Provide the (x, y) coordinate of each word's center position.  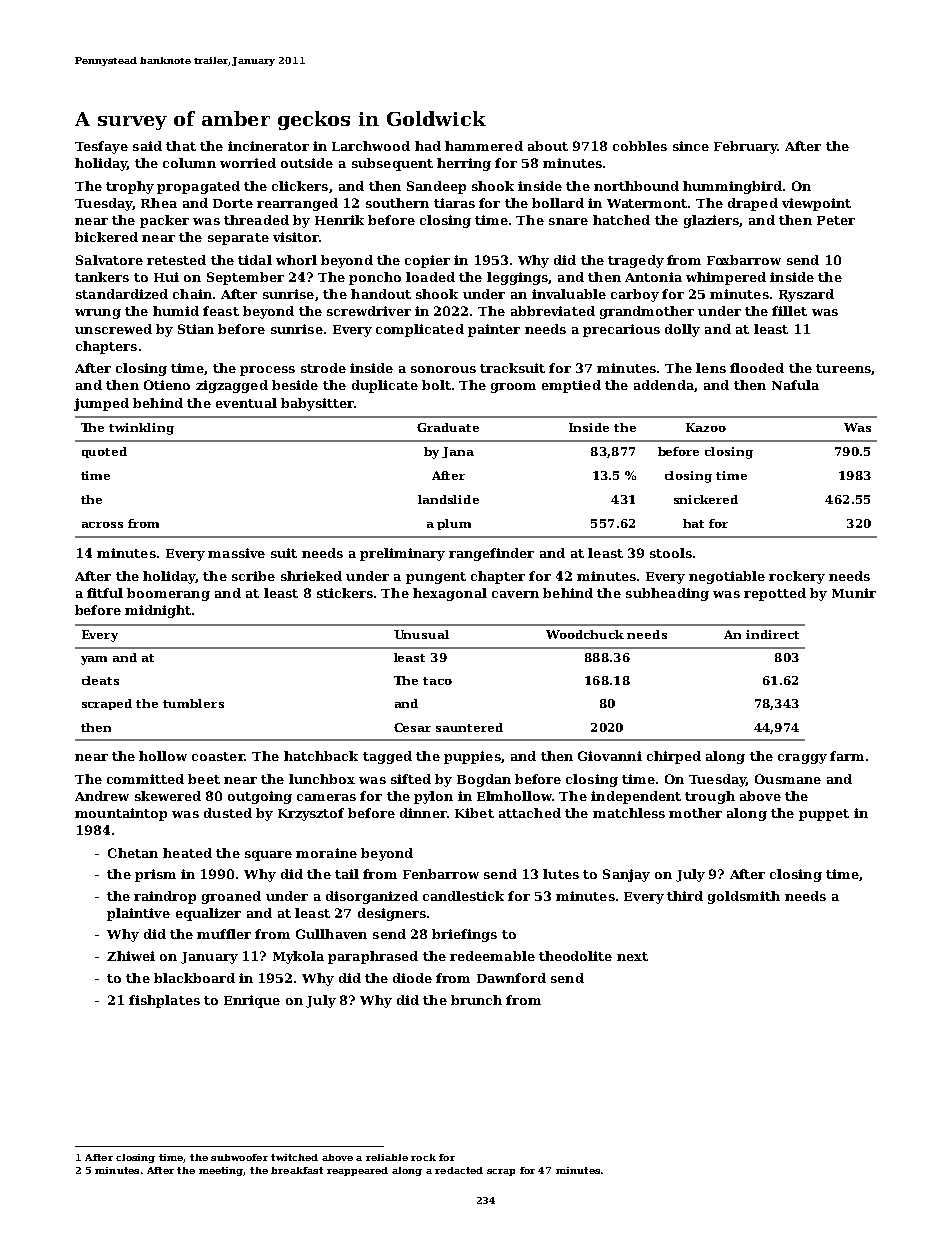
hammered (484, 146)
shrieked (311, 576)
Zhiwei (131, 956)
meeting (221, 1171)
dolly (682, 330)
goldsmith (744, 897)
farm (847, 756)
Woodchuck (585, 634)
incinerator (268, 146)
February (746, 147)
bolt (436, 385)
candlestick (463, 896)
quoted (104, 452)
